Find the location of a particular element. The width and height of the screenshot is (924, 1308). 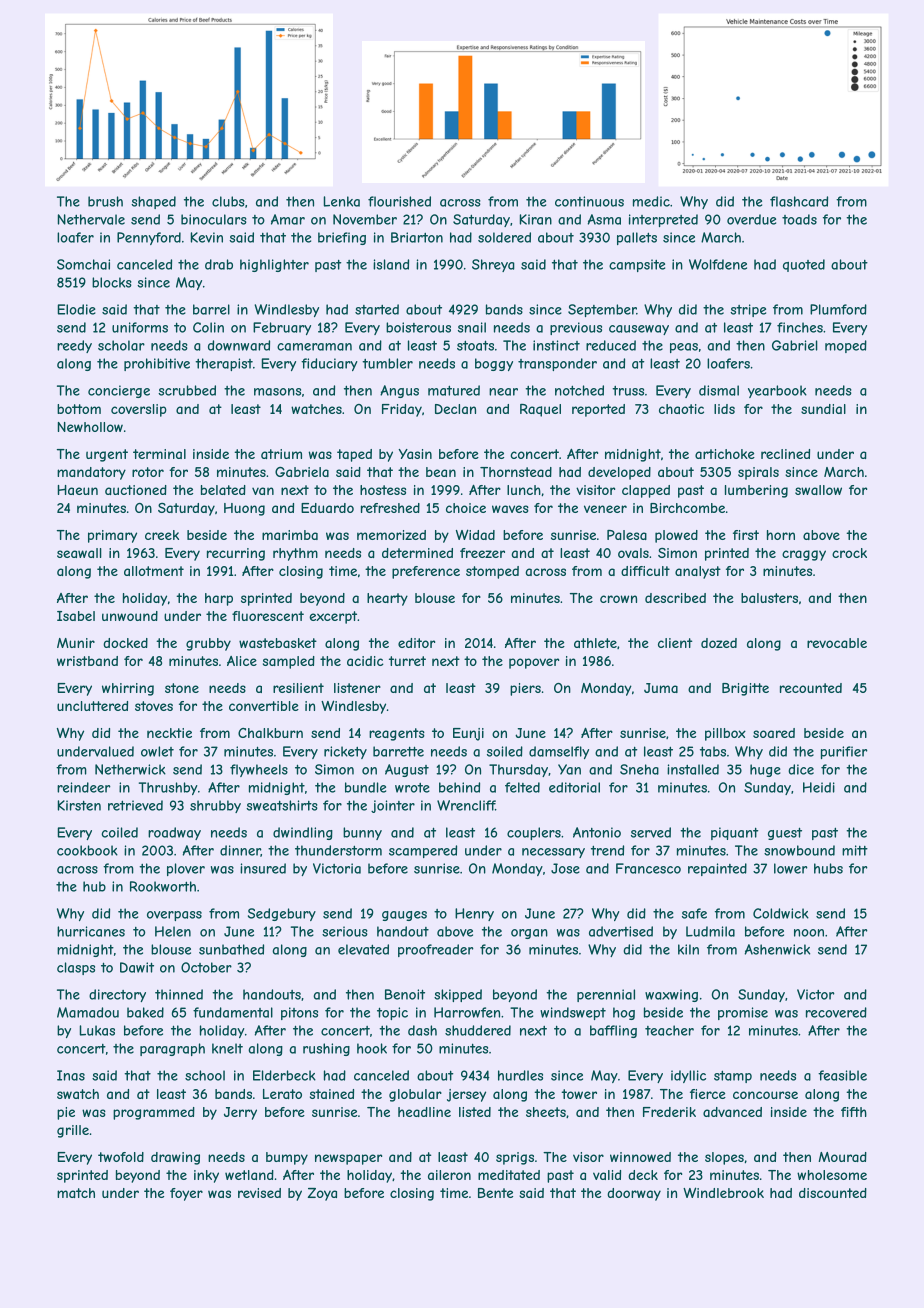

Ashenwick is located at coordinates (777, 949).
